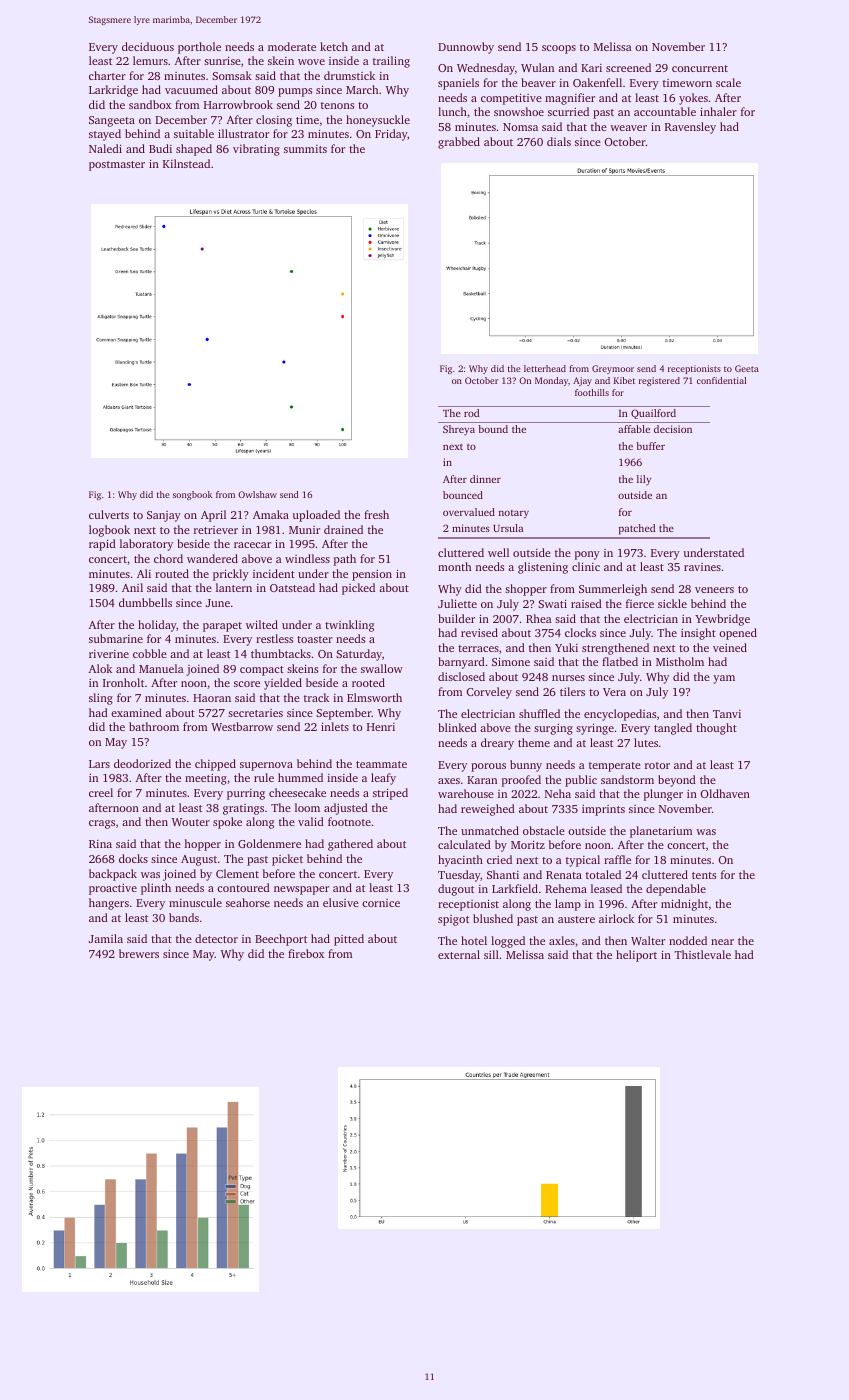 The height and width of the screenshot is (1400, 849). What do you see at coordinates (646, 742) in the screenshot?
I see `lutes` at bounding box center [646, 742].
